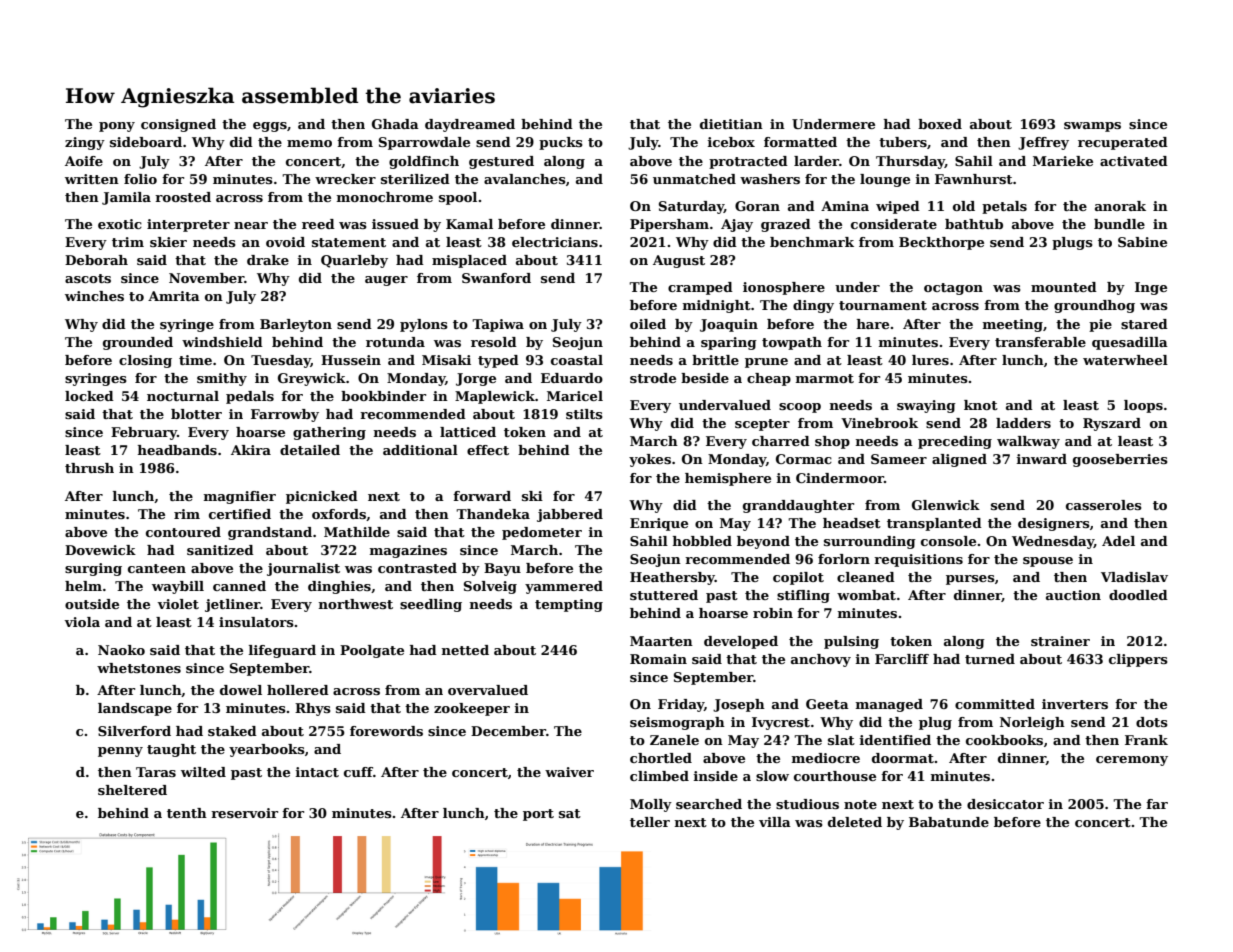 The image size is (1233, 952). Describe the element at coordinates (345, 179) in the page. I see `wrecker` at that location.
